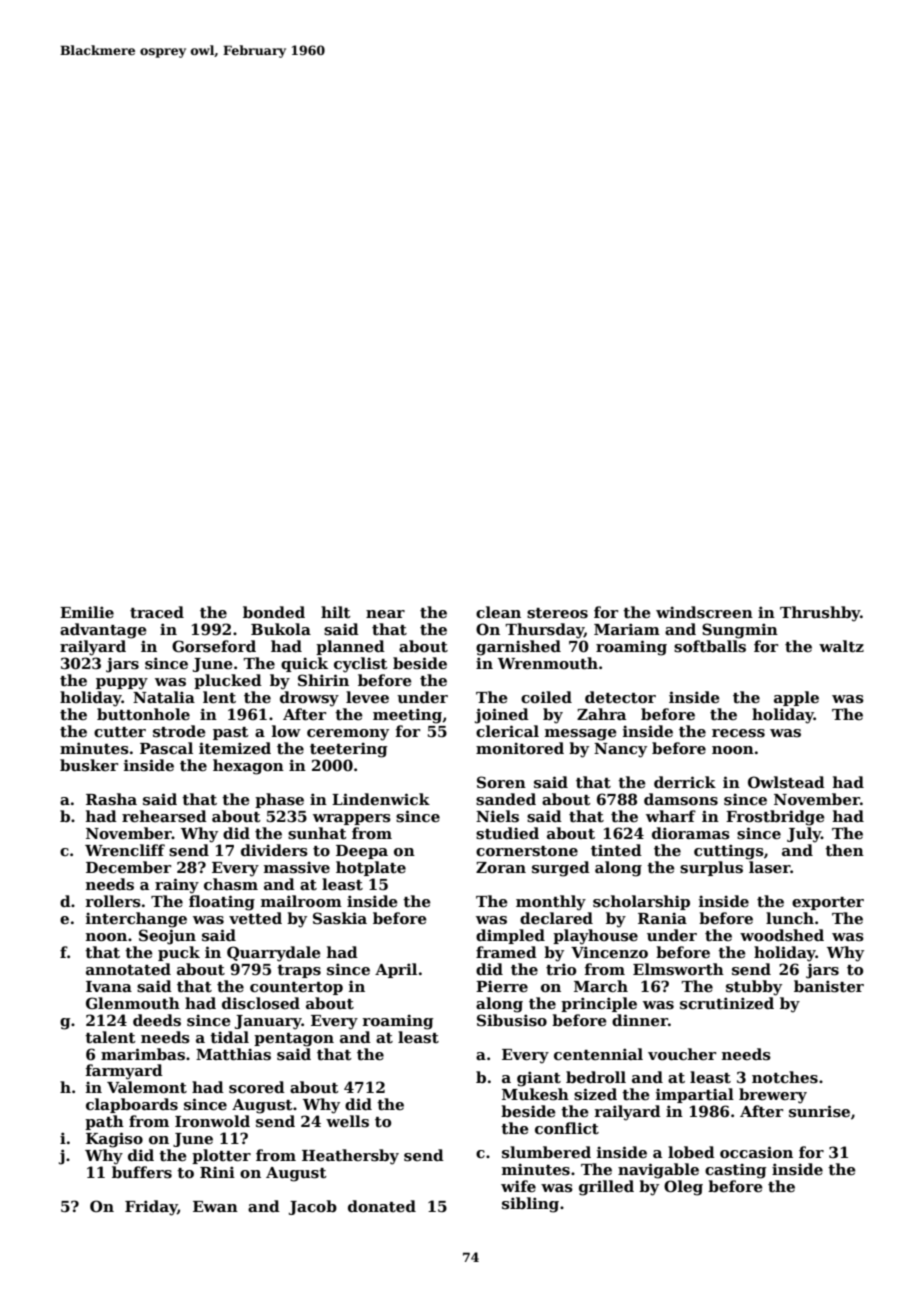  Describe the element at coordinates (501, 867) in the screenshot. I see `Zoran` at that location.
